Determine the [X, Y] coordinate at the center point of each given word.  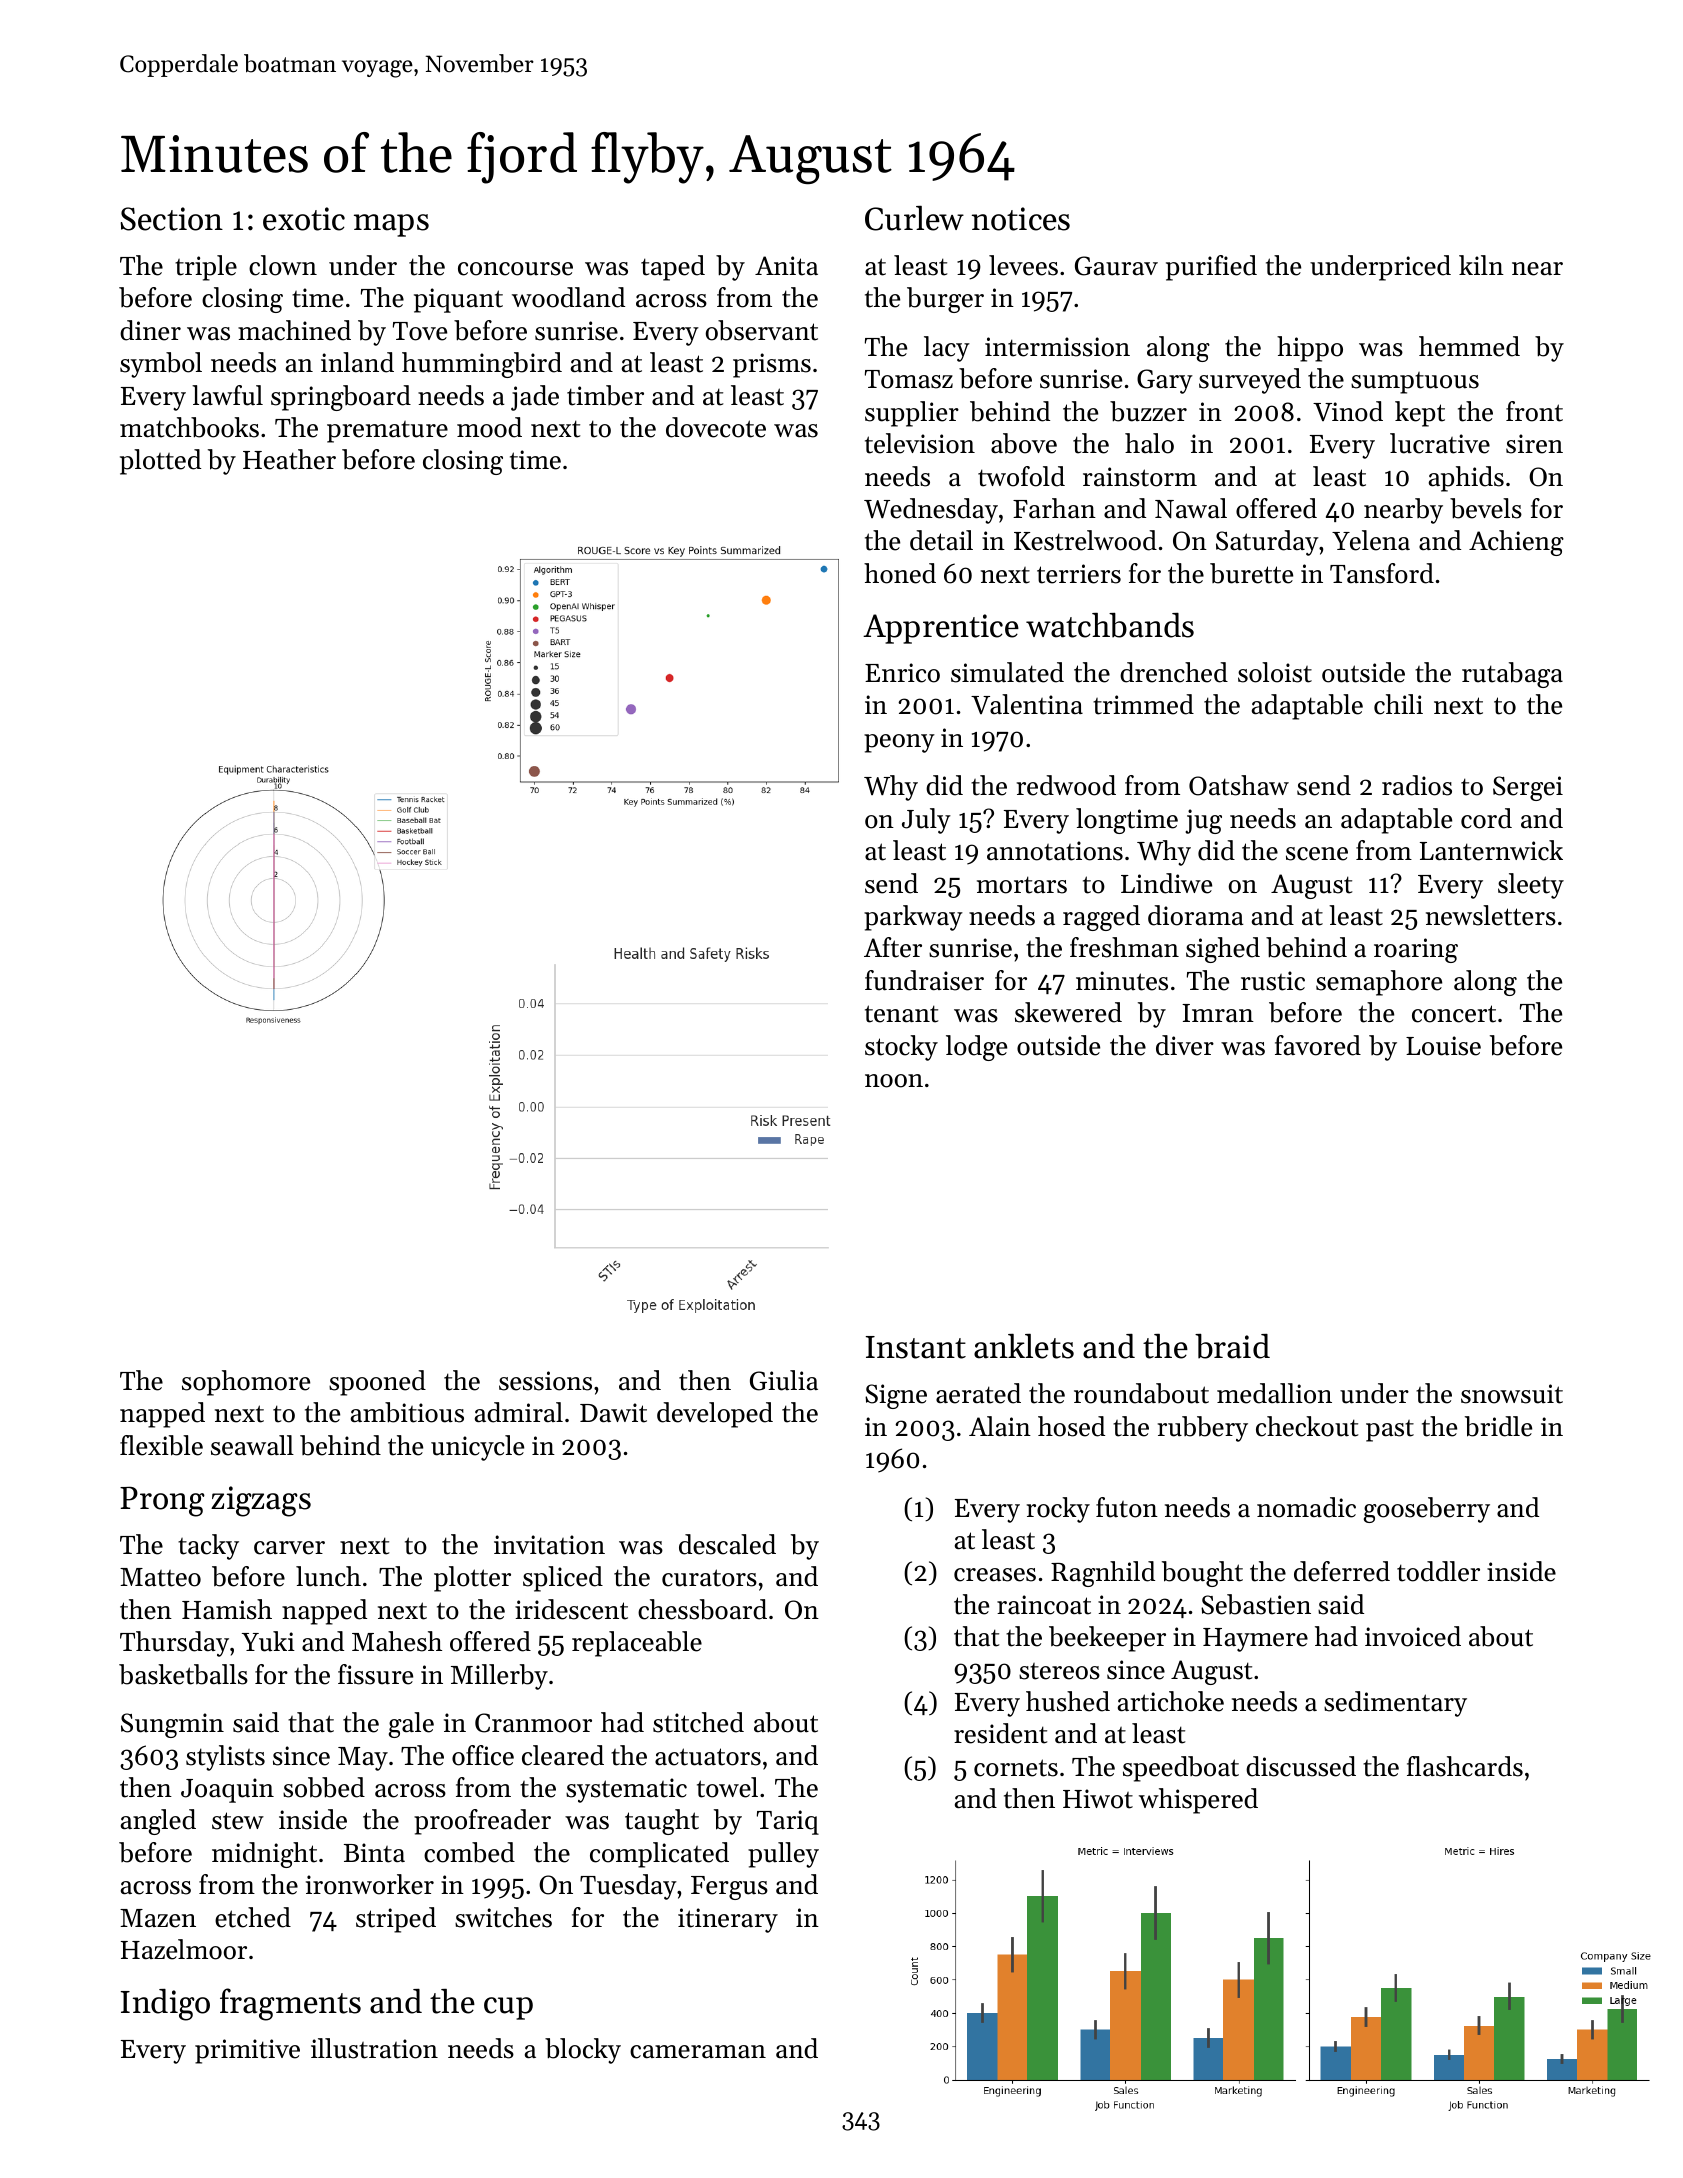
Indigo [165, 2005]
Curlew [914, 218]
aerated [978, 1393]
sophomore [246, 1383]
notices [1021, 219]
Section [172, 219]
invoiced [1413, 1636]
